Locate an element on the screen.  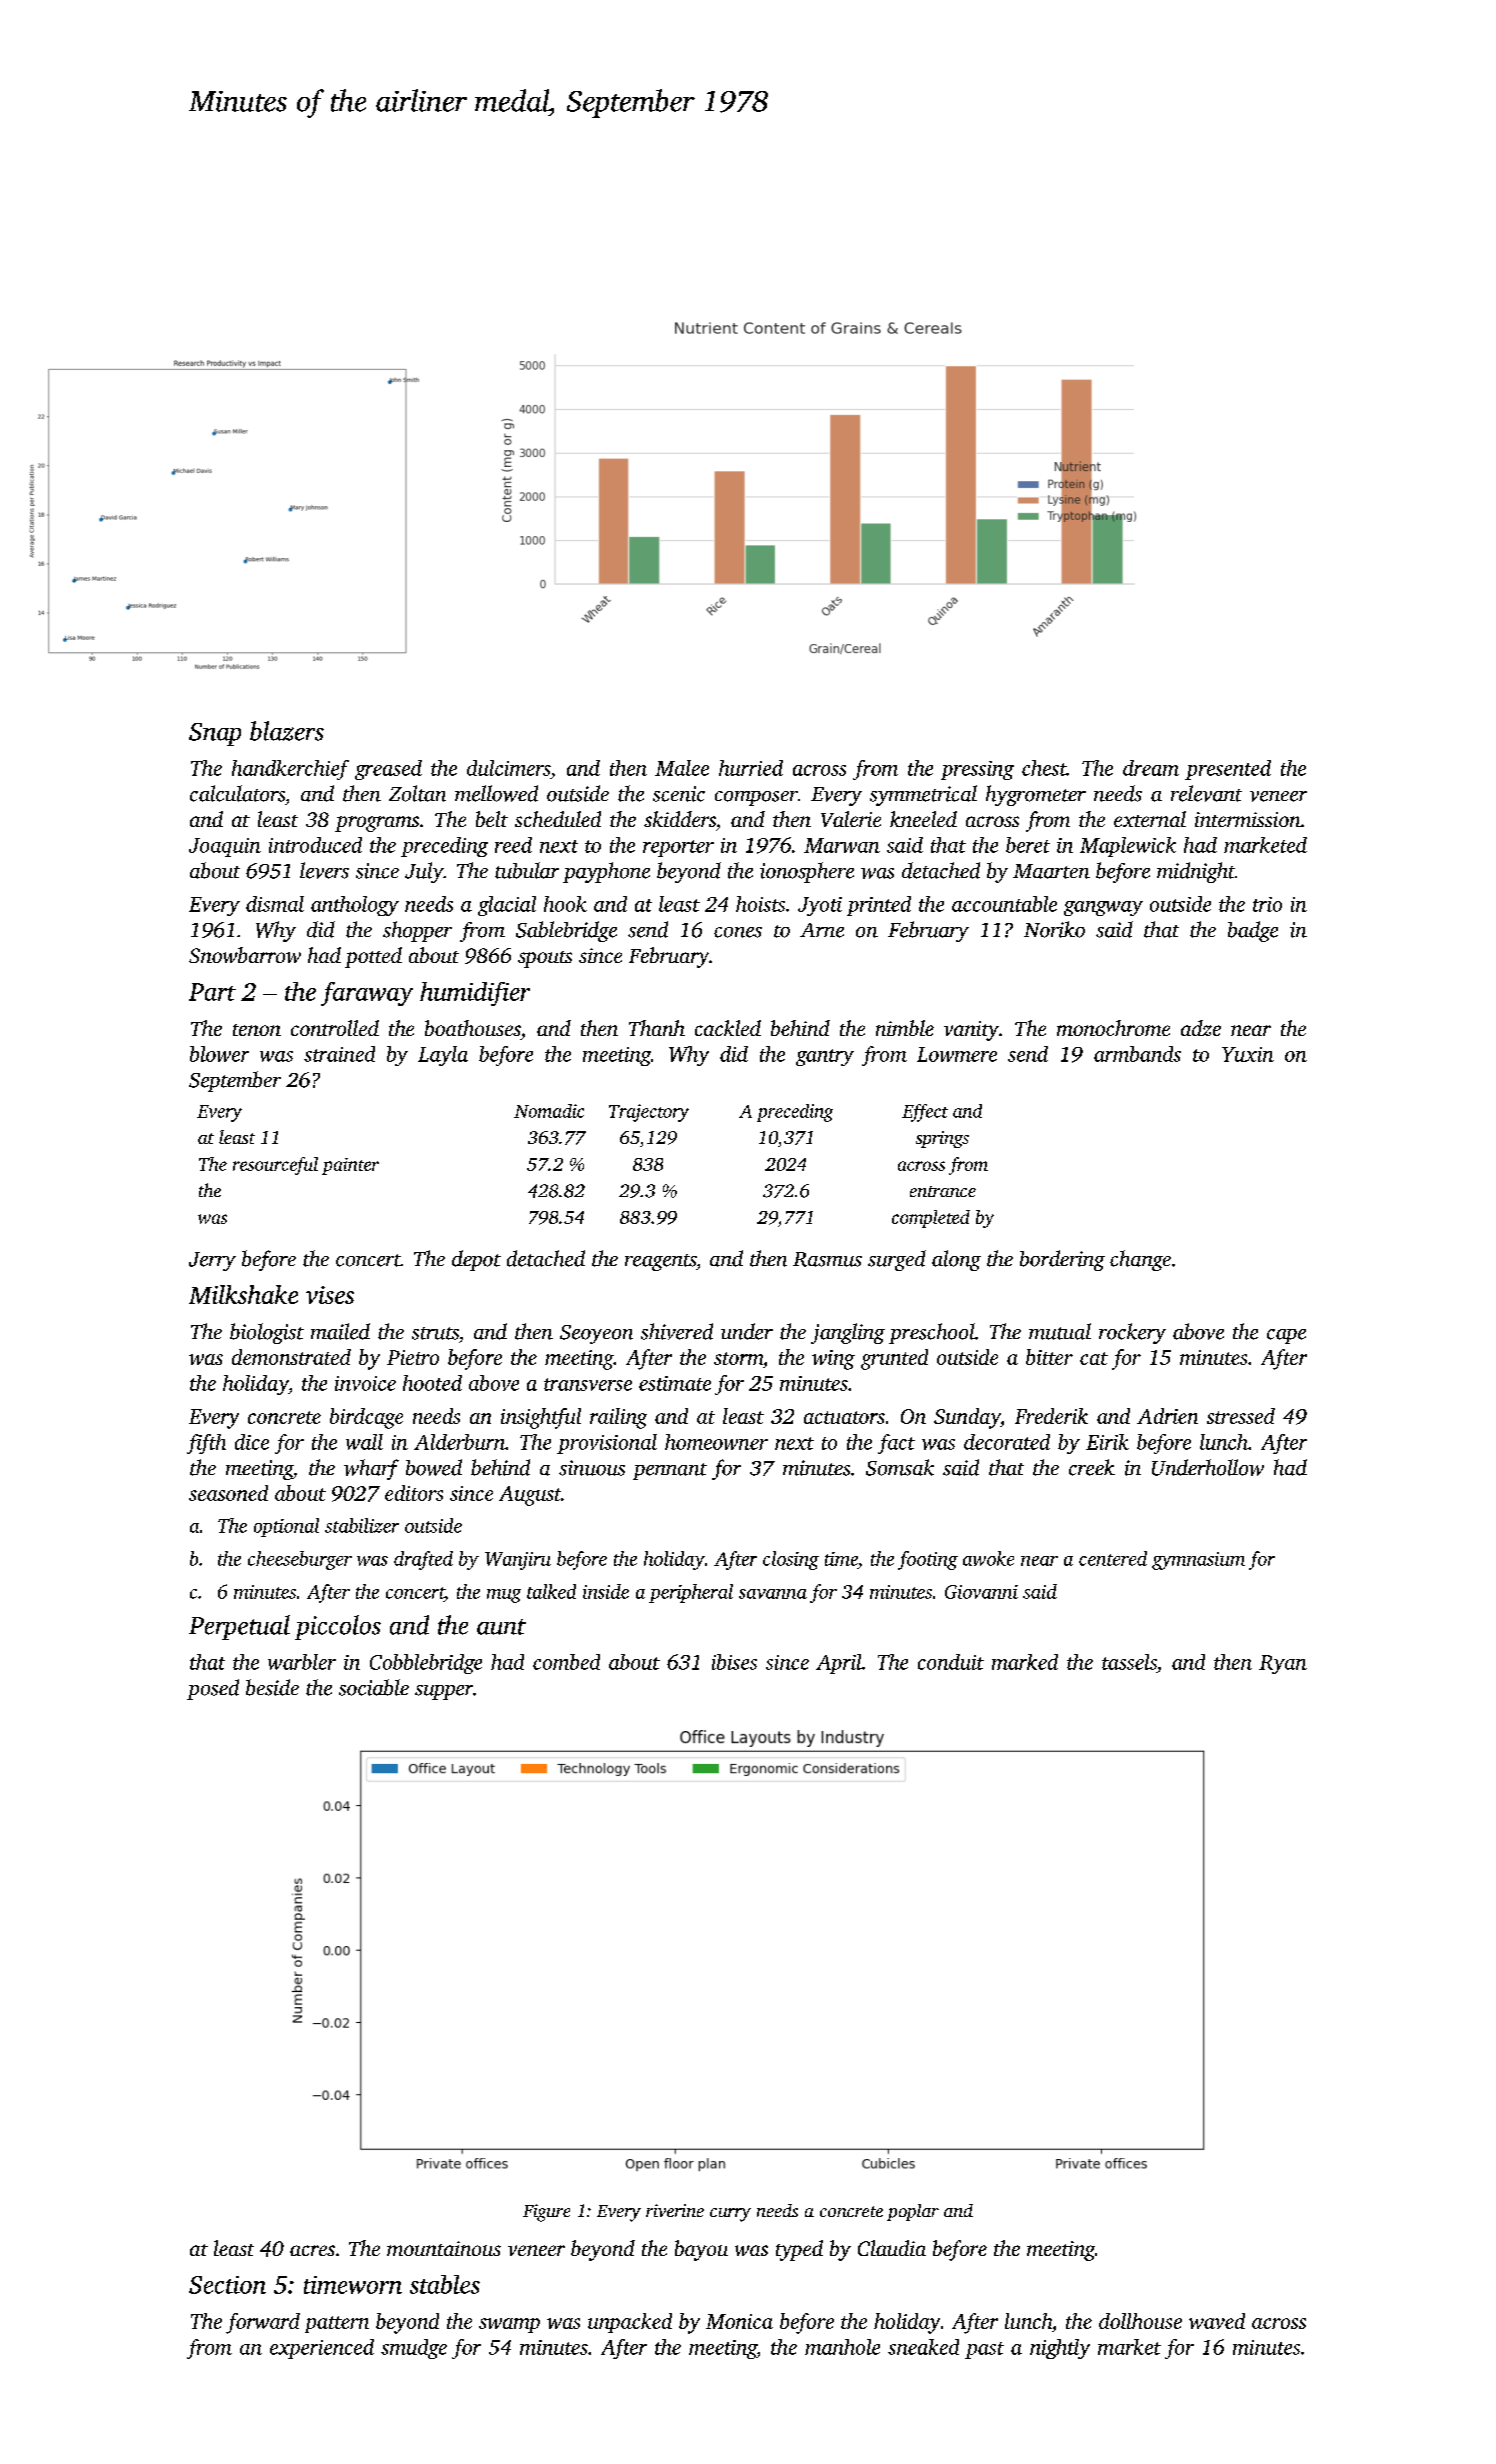
Snap is located at coordinates (215, 734).
